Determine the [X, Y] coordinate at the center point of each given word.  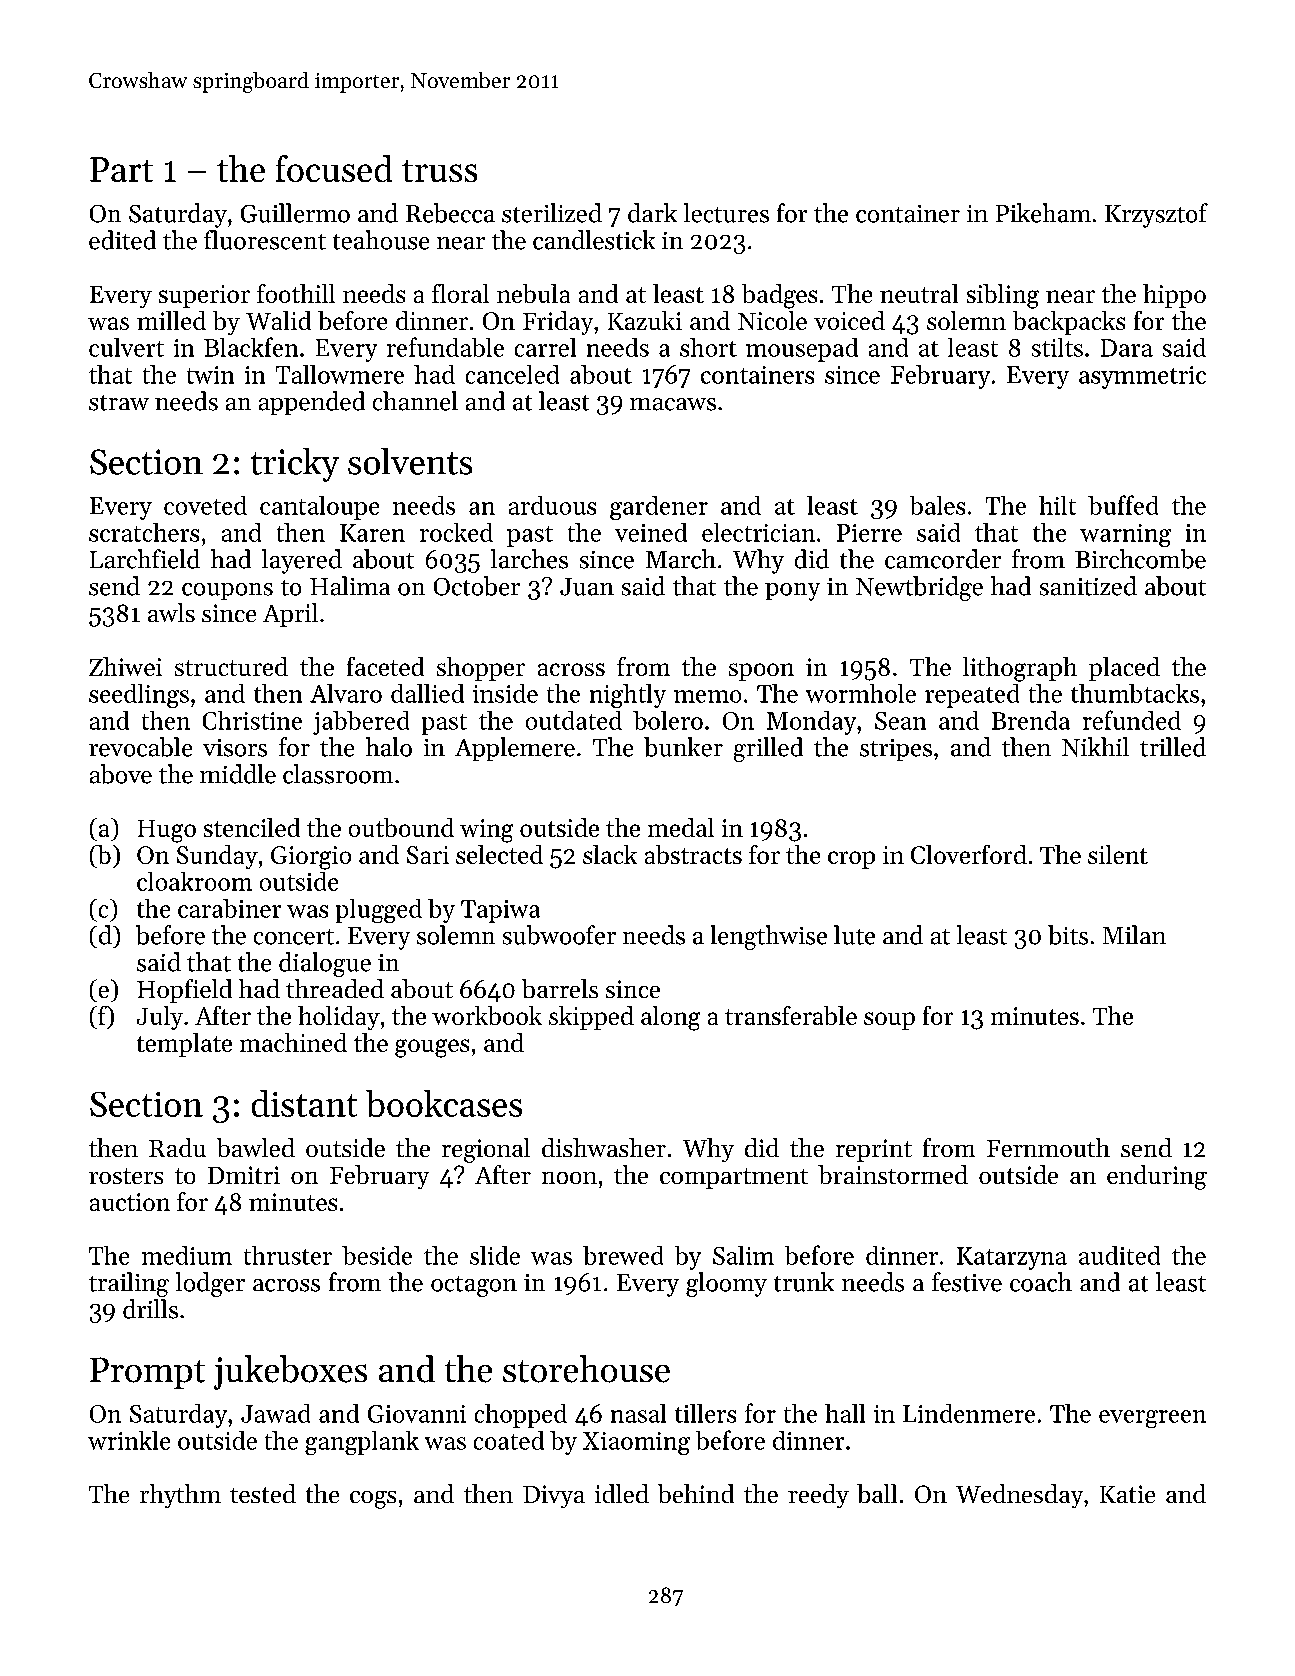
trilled [1173, 747]
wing [486, 831]
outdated [574, 720]
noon [569, 1178]
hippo [1174, 296]
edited [122, 240]
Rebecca [450, 213]
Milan [1134, 934]
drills [150, 1309]
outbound [401, 827]
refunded [1132, 720]
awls [171, 612]
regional [486, 1150]
